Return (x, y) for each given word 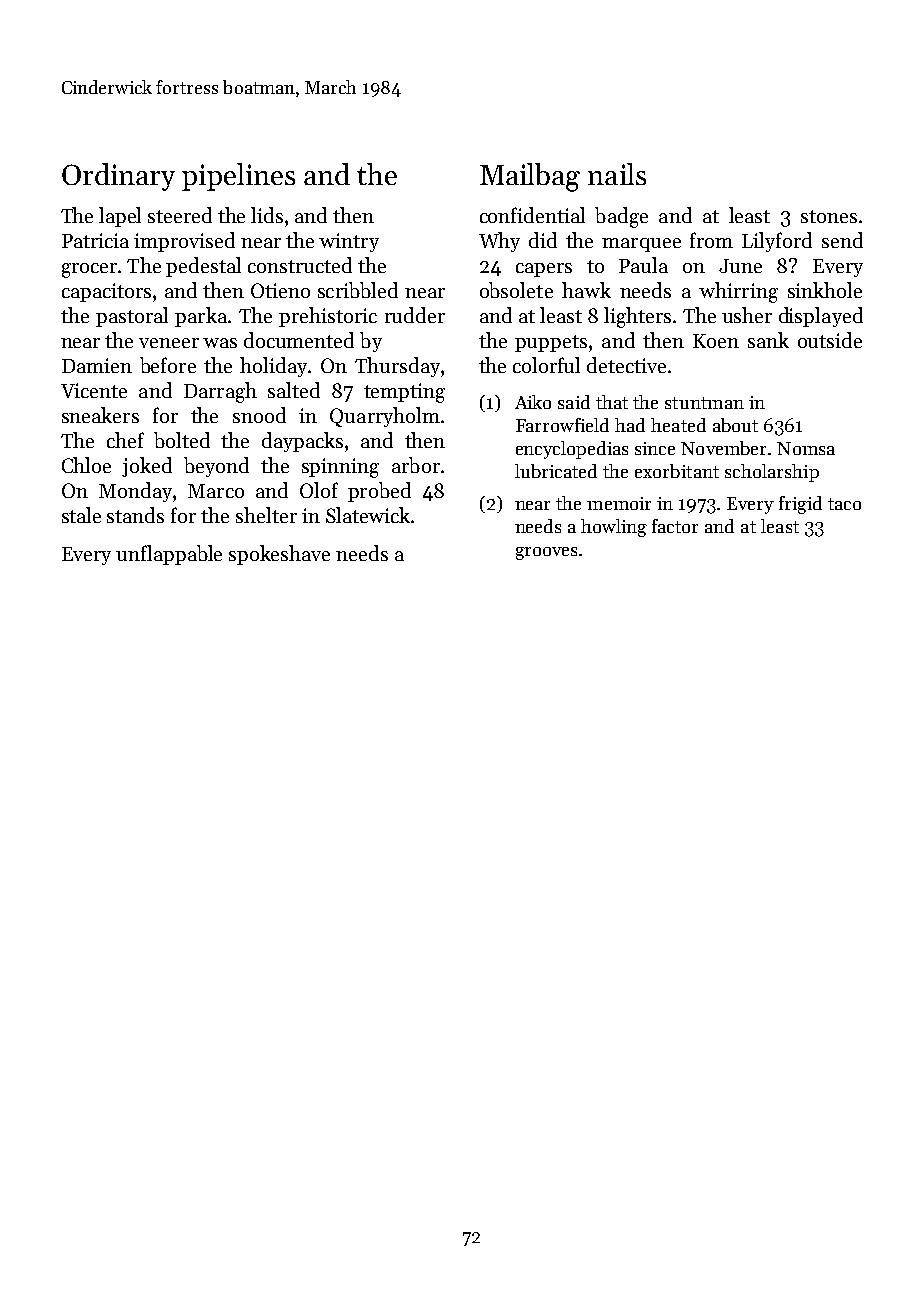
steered (180, 215)
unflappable (169, 555)
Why (499, 242)
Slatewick (368, 515)
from (711, 240)
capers (544, 270)
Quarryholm (385, 417)
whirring (738, 292)
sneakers (100, 415)
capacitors (106, 292)
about (735, 425)
